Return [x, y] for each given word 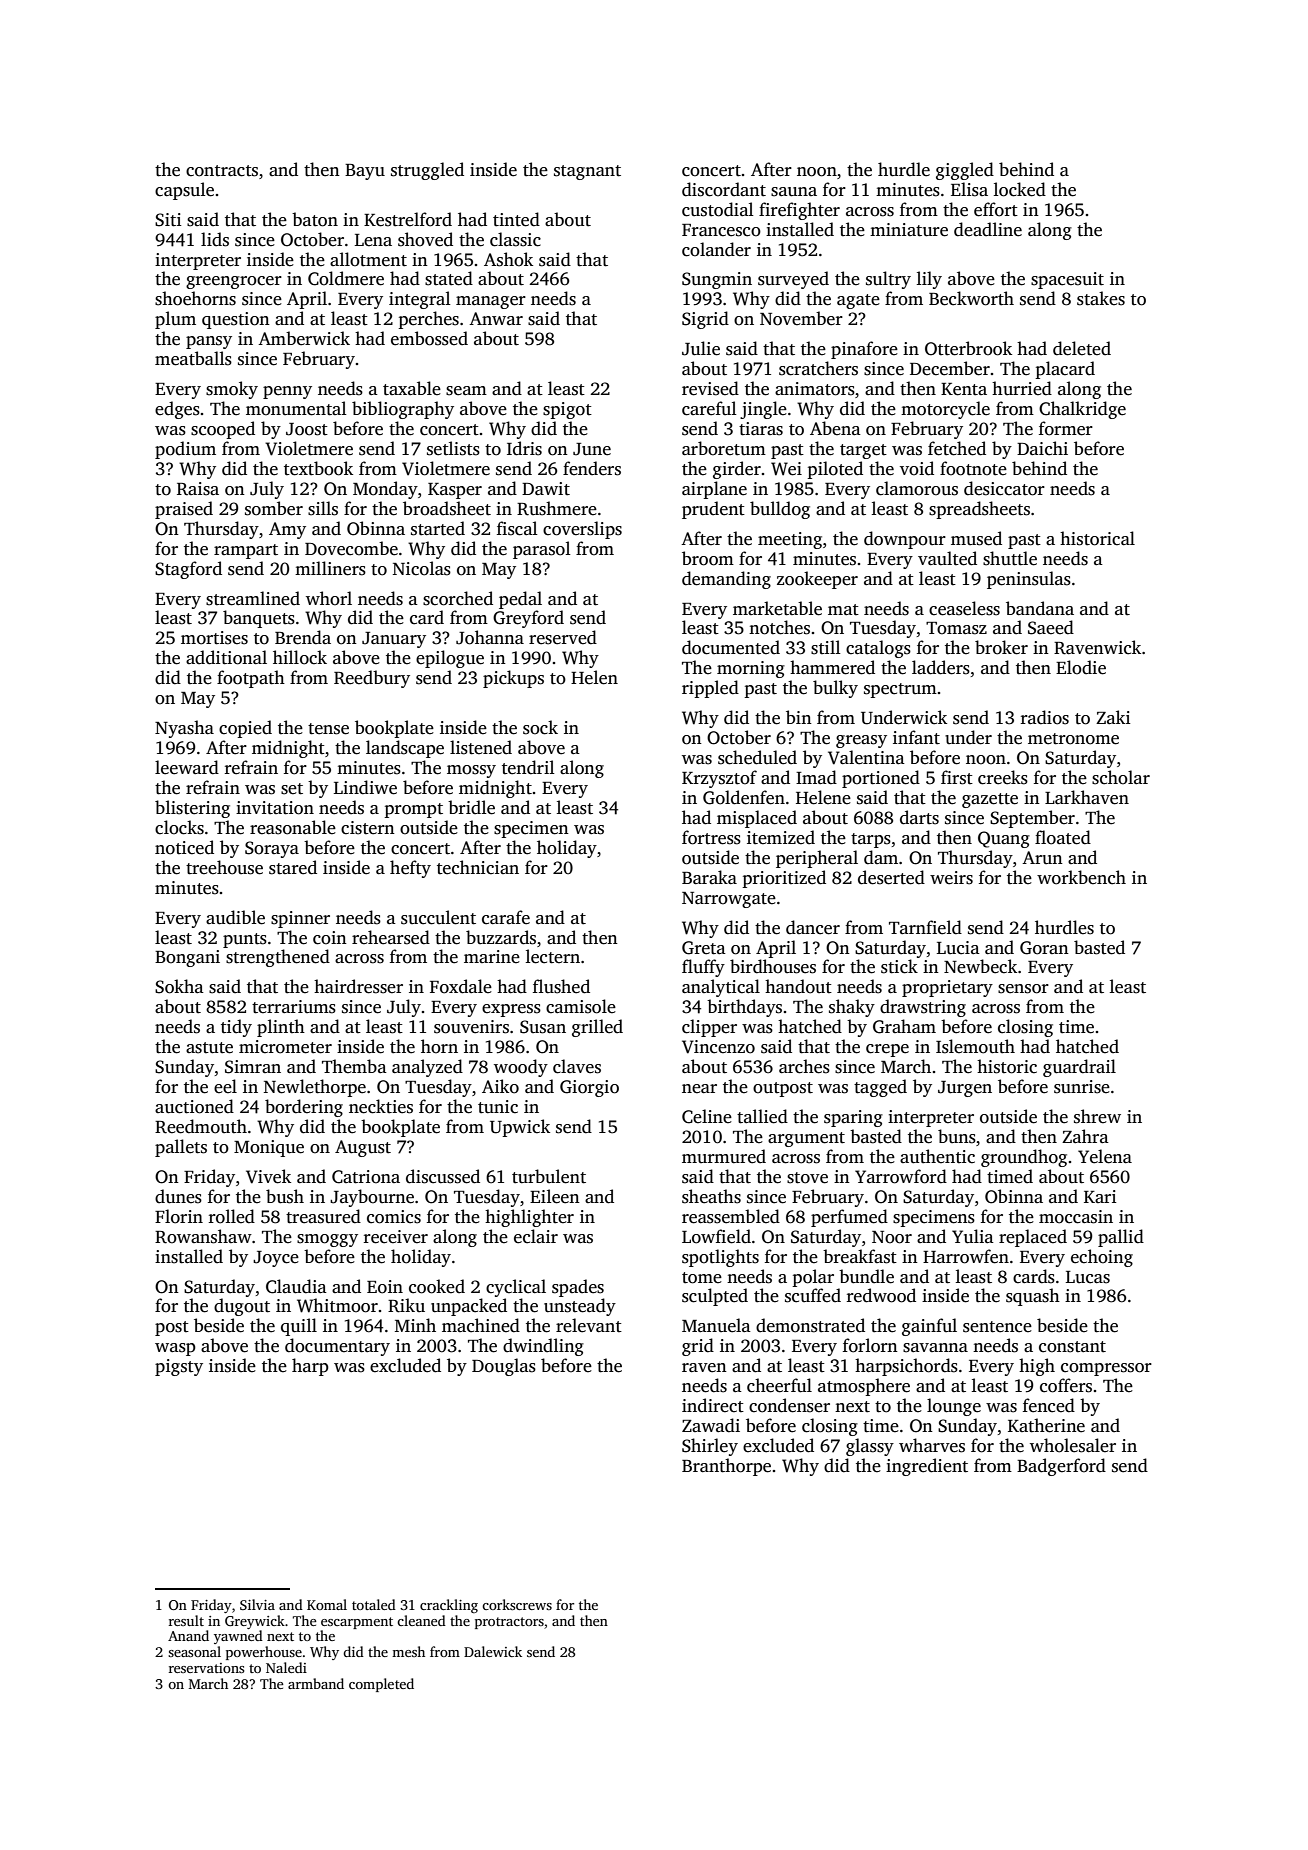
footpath [251, 679]
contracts [222, 171]
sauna [794, 192]
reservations [206, 1668]
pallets [181, 1148]
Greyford [528, 619]
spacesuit [1067, 280]
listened [481, 747]
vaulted [947, 558]
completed [381, 1685]
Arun [1042, 857]
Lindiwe [365, 787]
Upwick [520, 1128]
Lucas [1088, 1277]
